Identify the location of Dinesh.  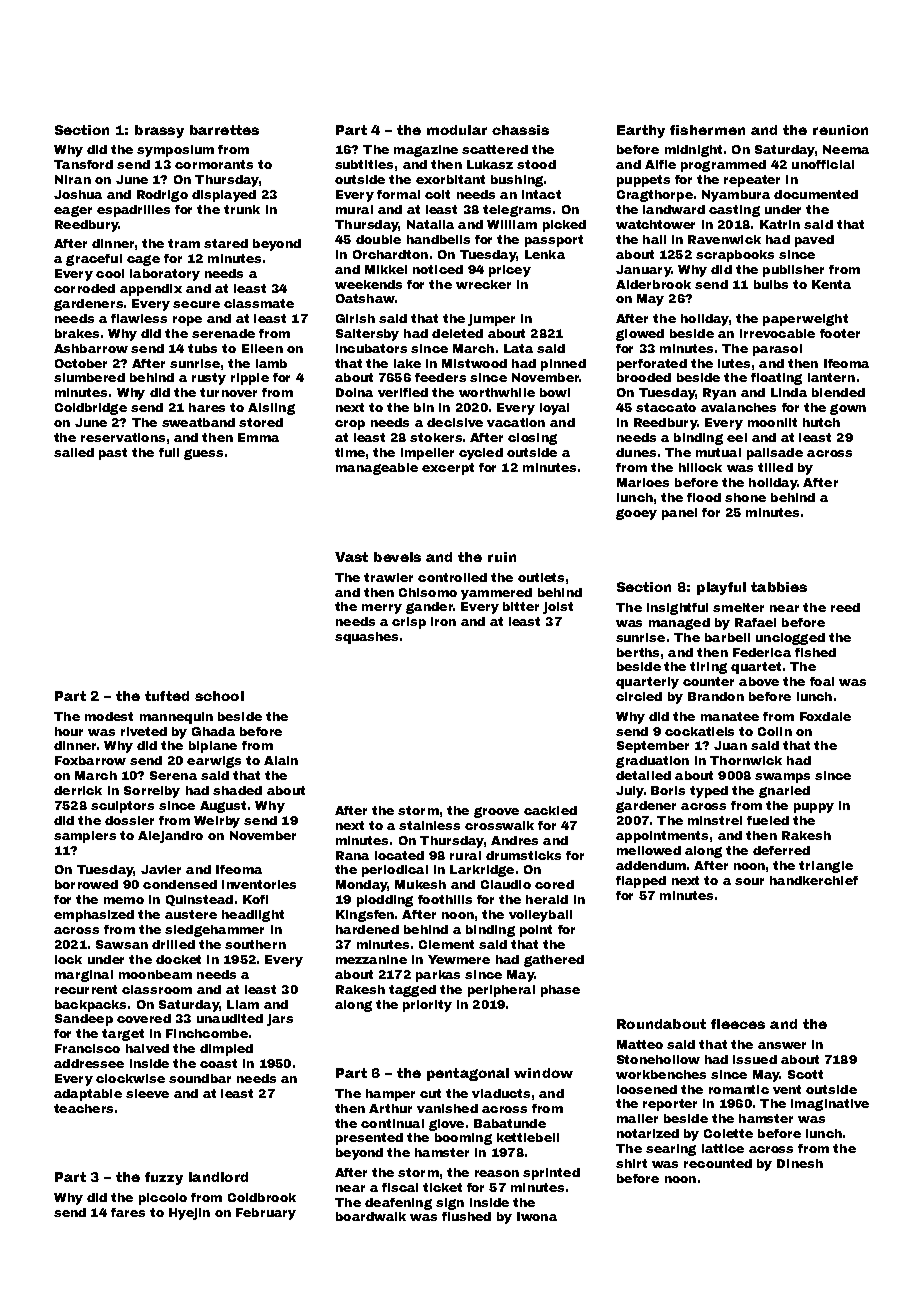
(800, 1163).
